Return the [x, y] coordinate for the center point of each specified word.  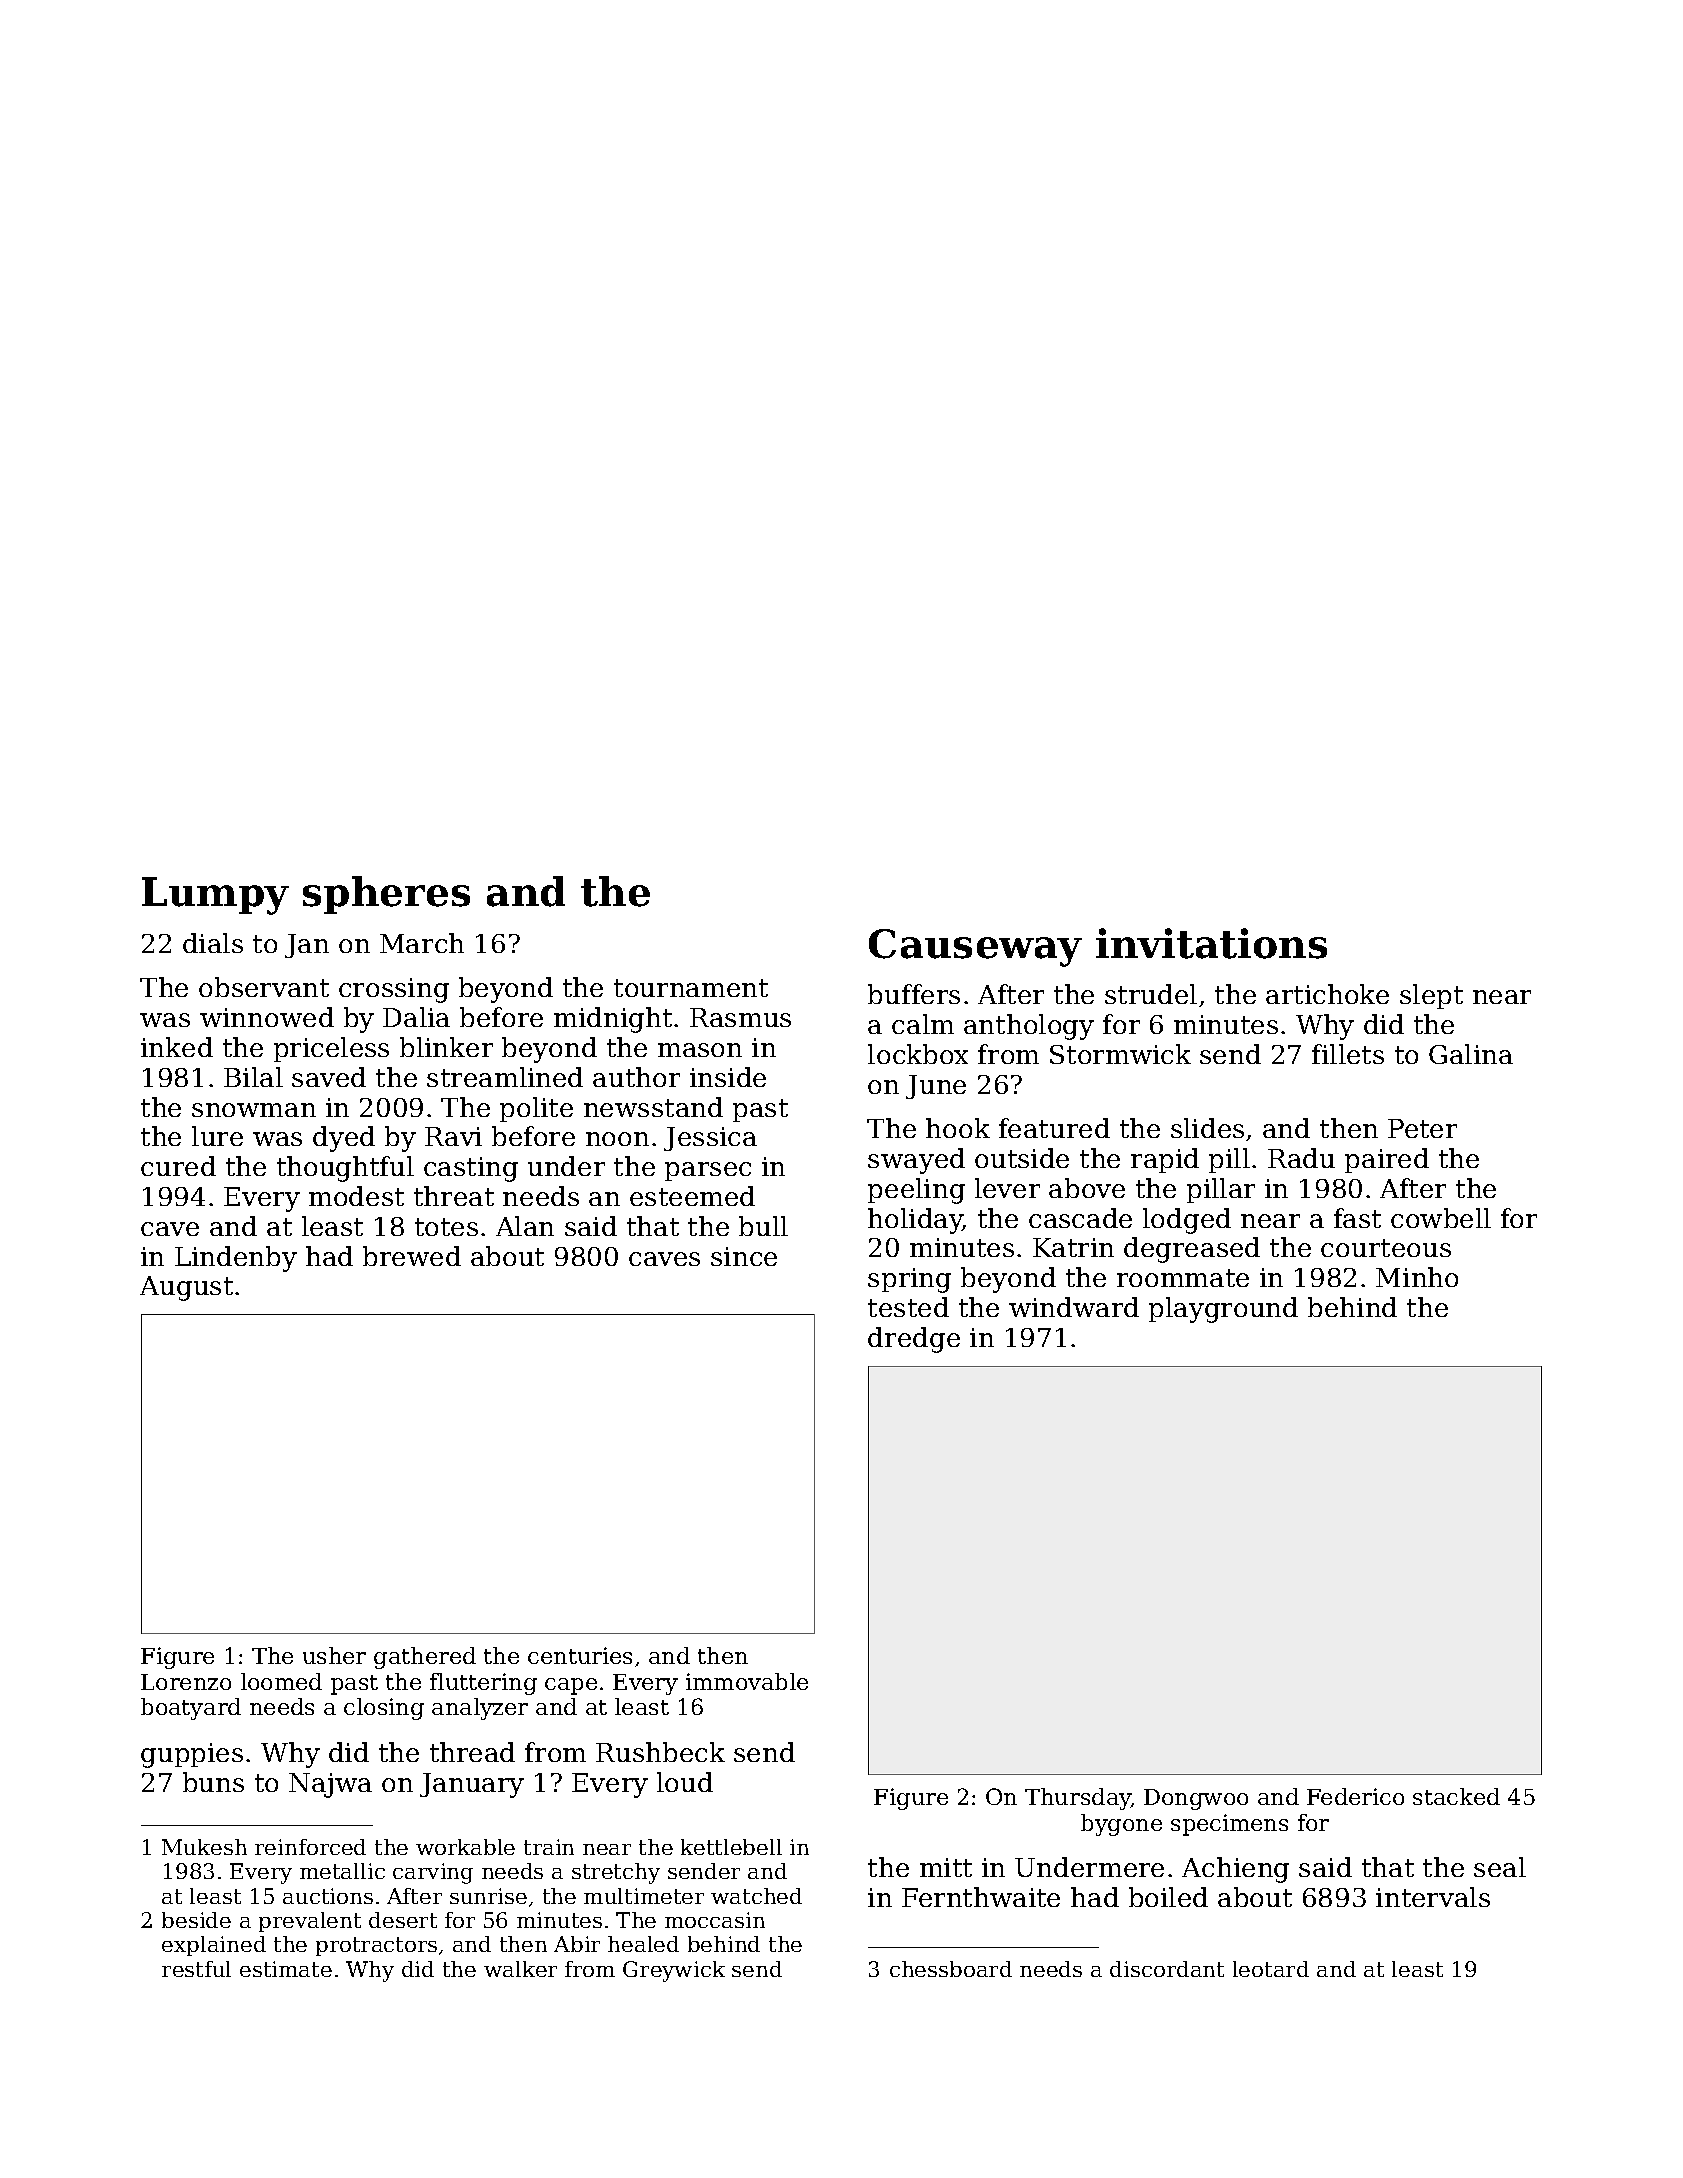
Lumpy [215, 896]
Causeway [975, 948]
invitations [1211, 943]
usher [334, 1655]
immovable [747, 1681]
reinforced [310, 1847]
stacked [1456, 1796]
